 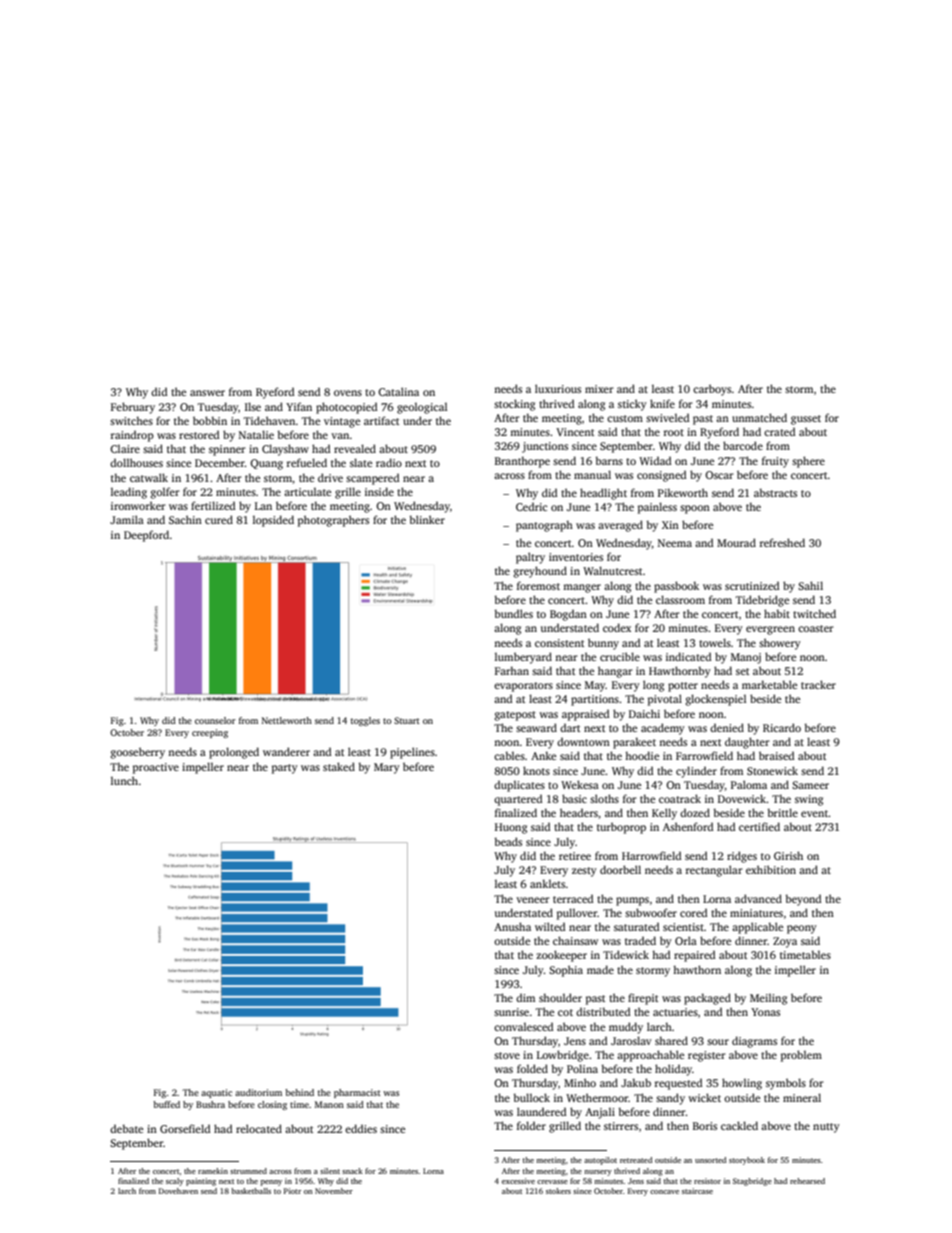 I want to click on luxurious, so click(x=558, y=388).
